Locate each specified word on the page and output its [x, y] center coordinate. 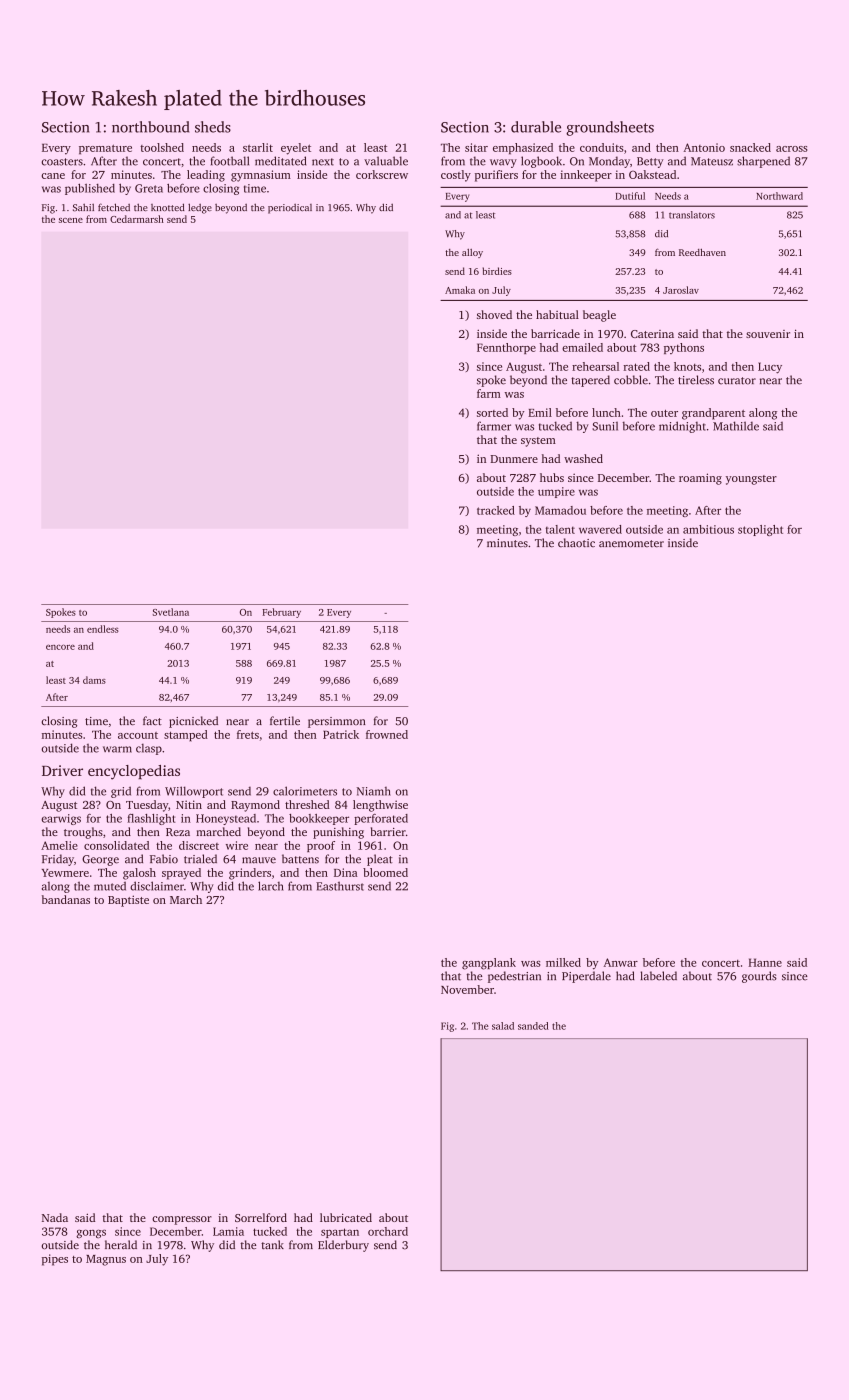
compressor [182, 1220]
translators [692, 215]
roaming [700, 479]
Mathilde [736, 426]
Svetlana [171, 612]
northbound [150, 127]
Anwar [621, 962]
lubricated [346, 1217]
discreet [199, 845]
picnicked [193, 722]
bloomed [385, 872]
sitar [476, 147]
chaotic [576, 542]
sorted [492, 412]
